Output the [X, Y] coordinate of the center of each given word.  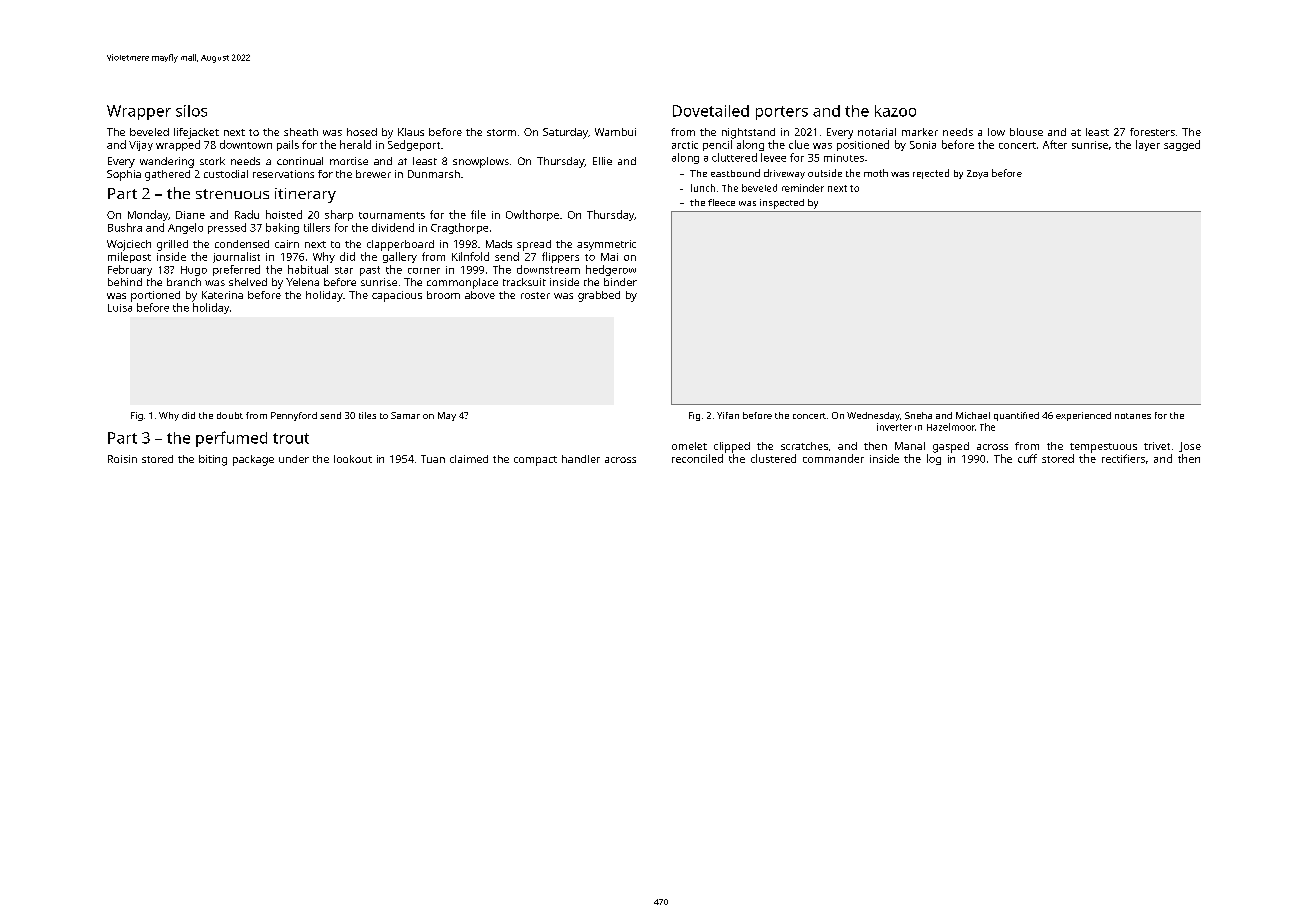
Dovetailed [711, 111]
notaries [1133, 416]
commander [833, 458]
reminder [803, 188]
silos [191, 111]
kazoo [895, 111]
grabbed [599, 296]
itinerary [305, 195]
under [294, 459]
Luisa [120, 308]
